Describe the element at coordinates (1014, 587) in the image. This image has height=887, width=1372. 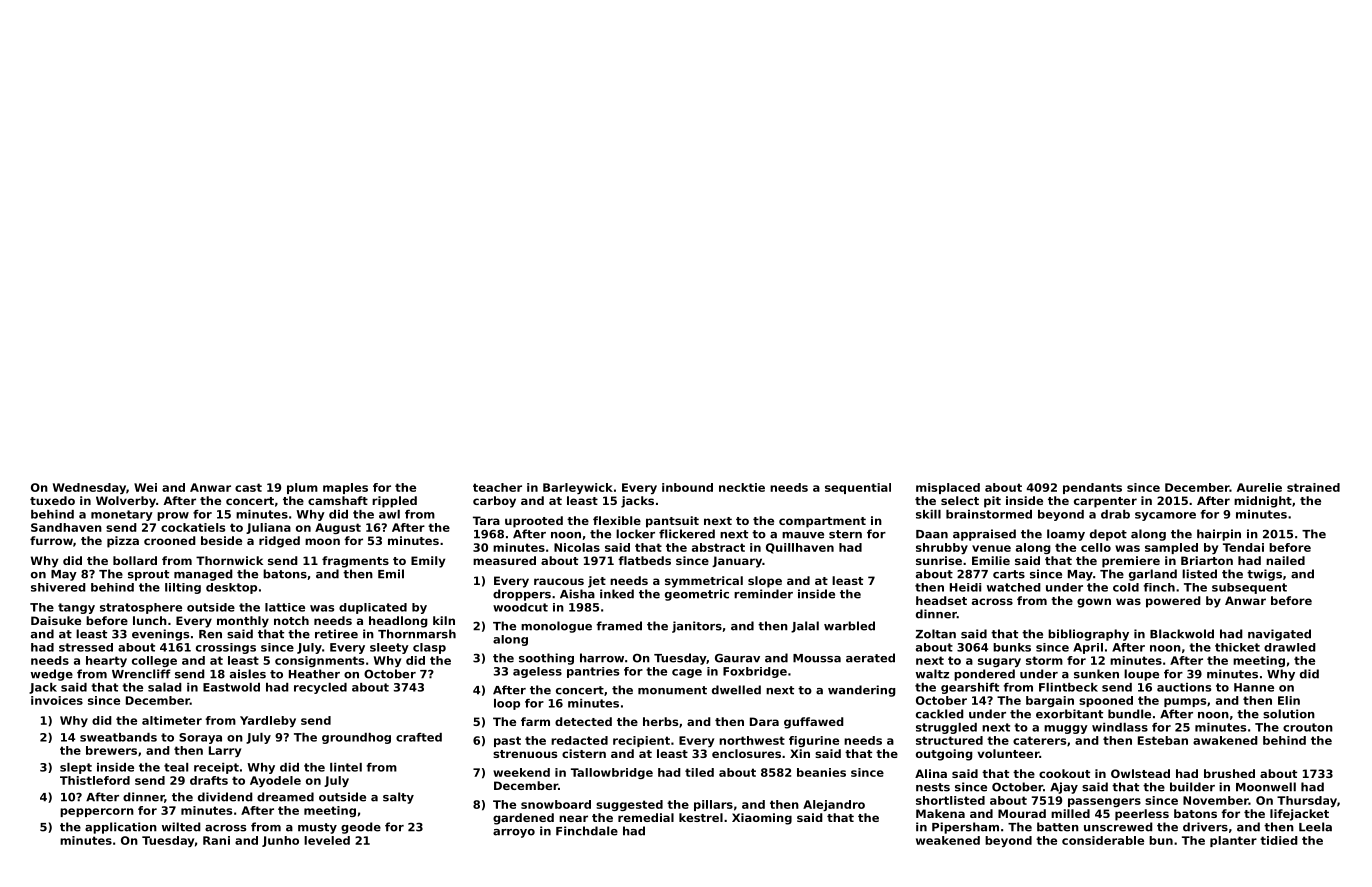
I see `watched` at that location.
